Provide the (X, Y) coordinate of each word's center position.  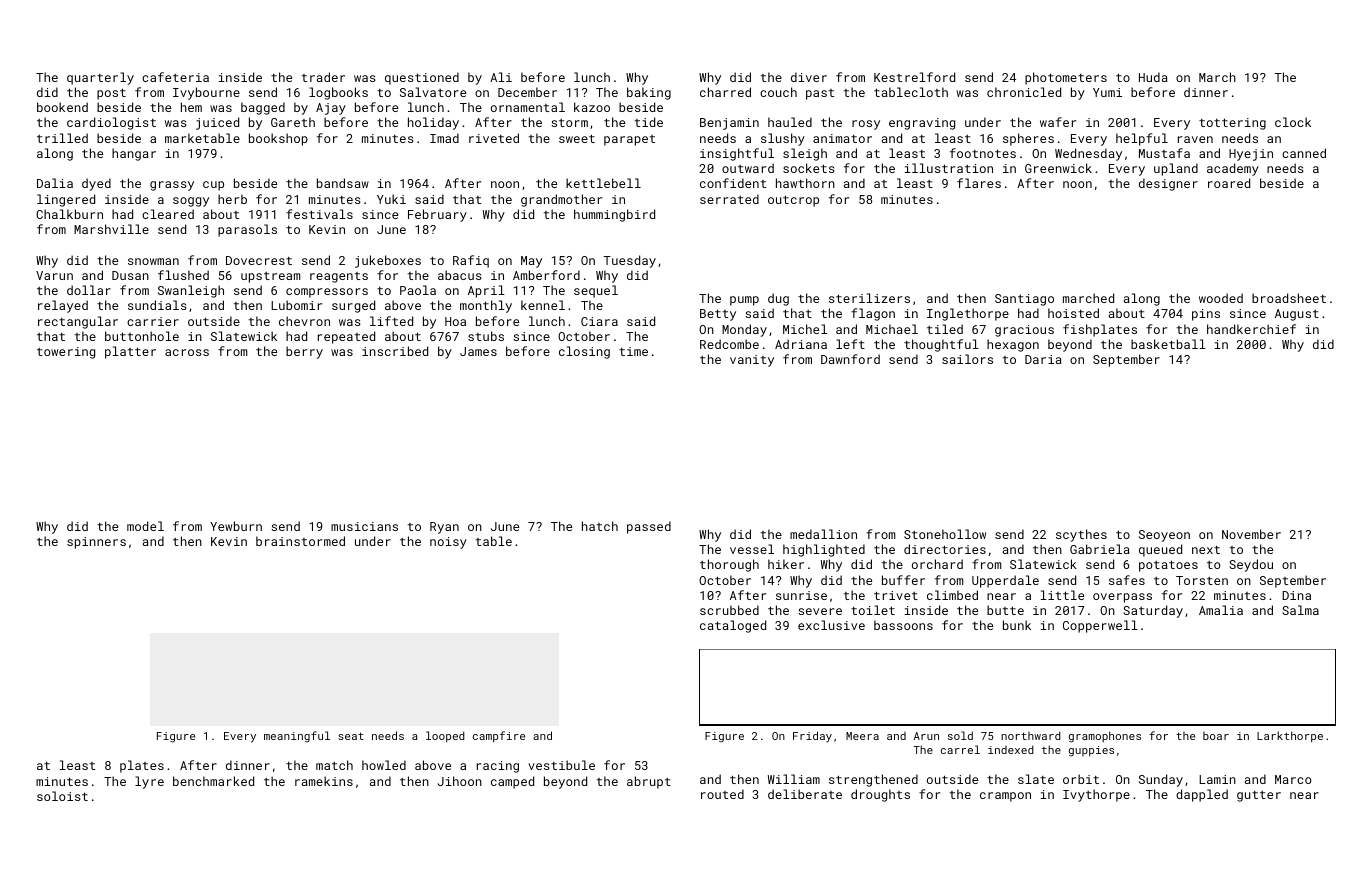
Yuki (391, 199)
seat (351, 736)
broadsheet (1289, 298)
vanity (752, 361)
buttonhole (142, 336)
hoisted (1073, 313)
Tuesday (629, 261)
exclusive (831, 625)
